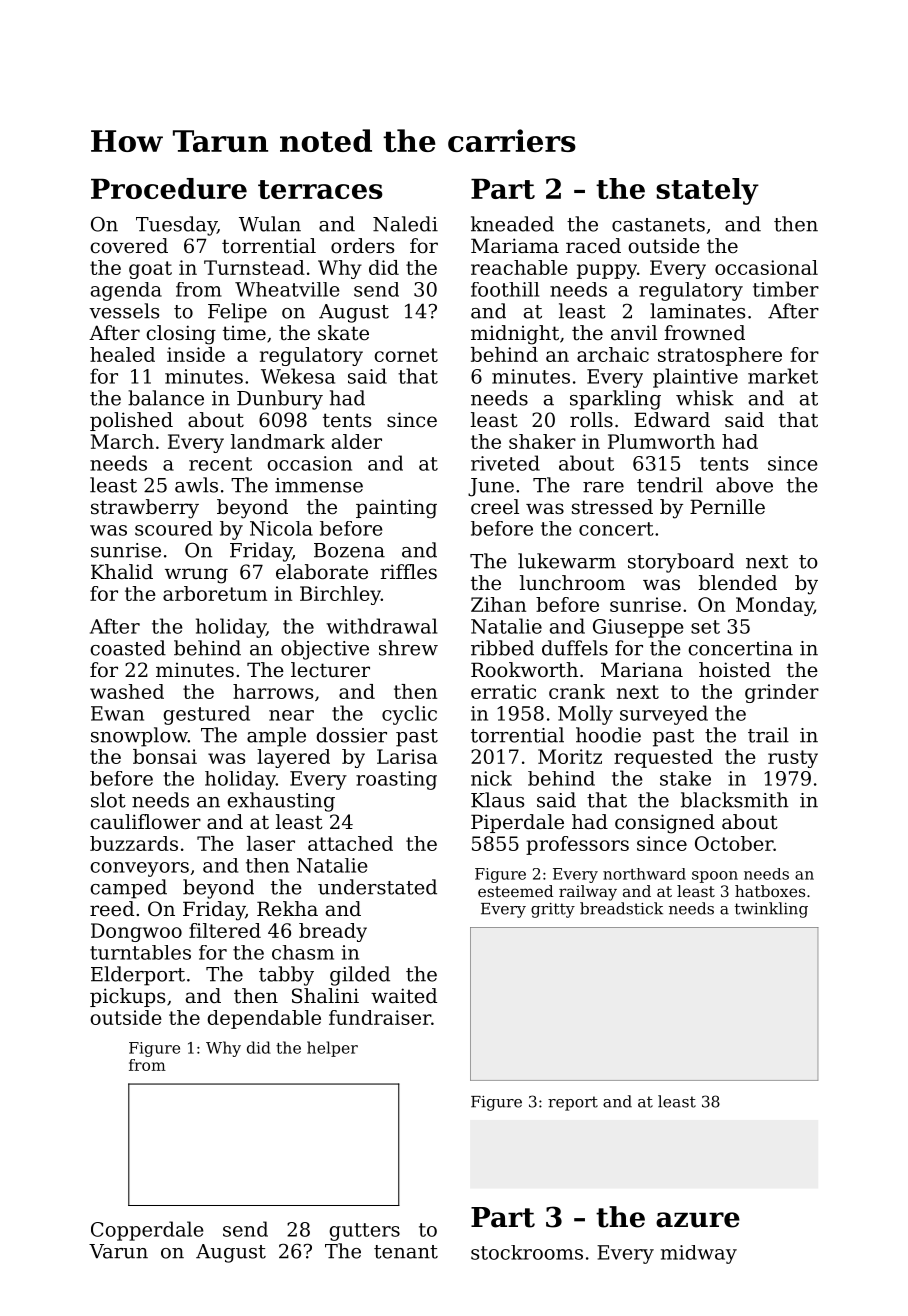 Image resolution: width=908 pixels, height=1316 pixels. What do you see at coordinates (343, 333) in the document?
I see `skate` at bounding box center [343, 333].
